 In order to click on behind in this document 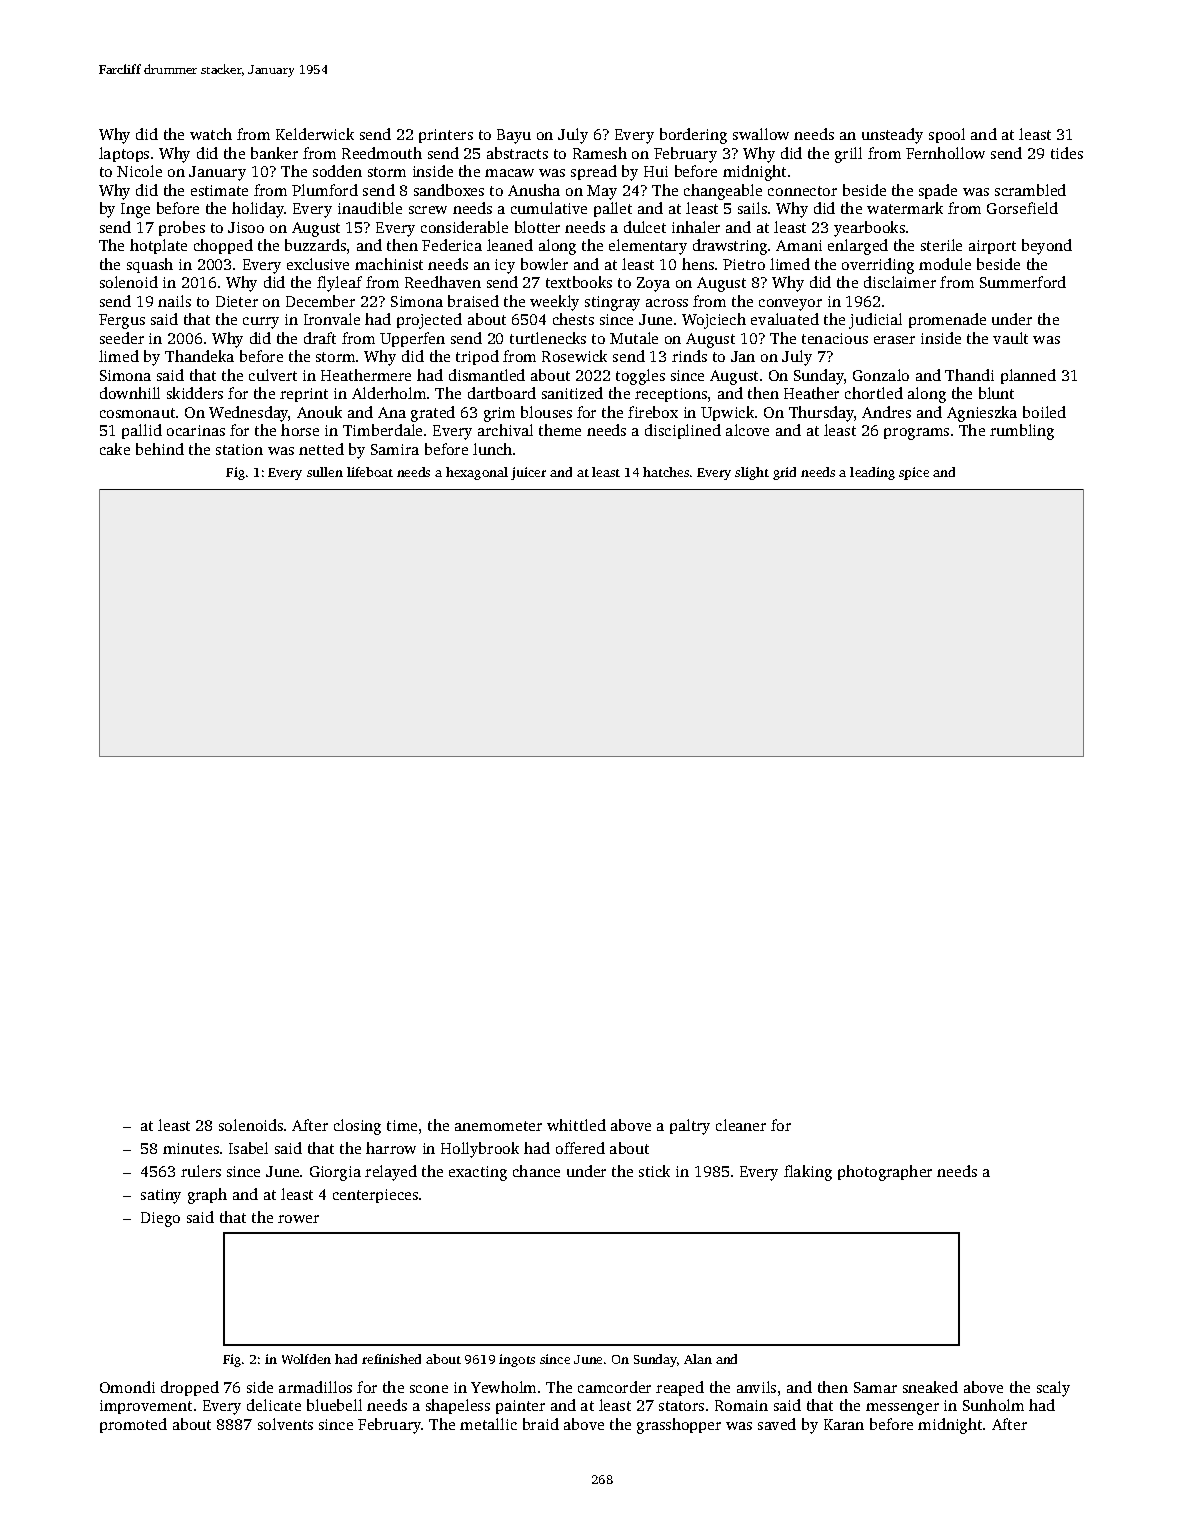, I will do `click(160, 449)`.
